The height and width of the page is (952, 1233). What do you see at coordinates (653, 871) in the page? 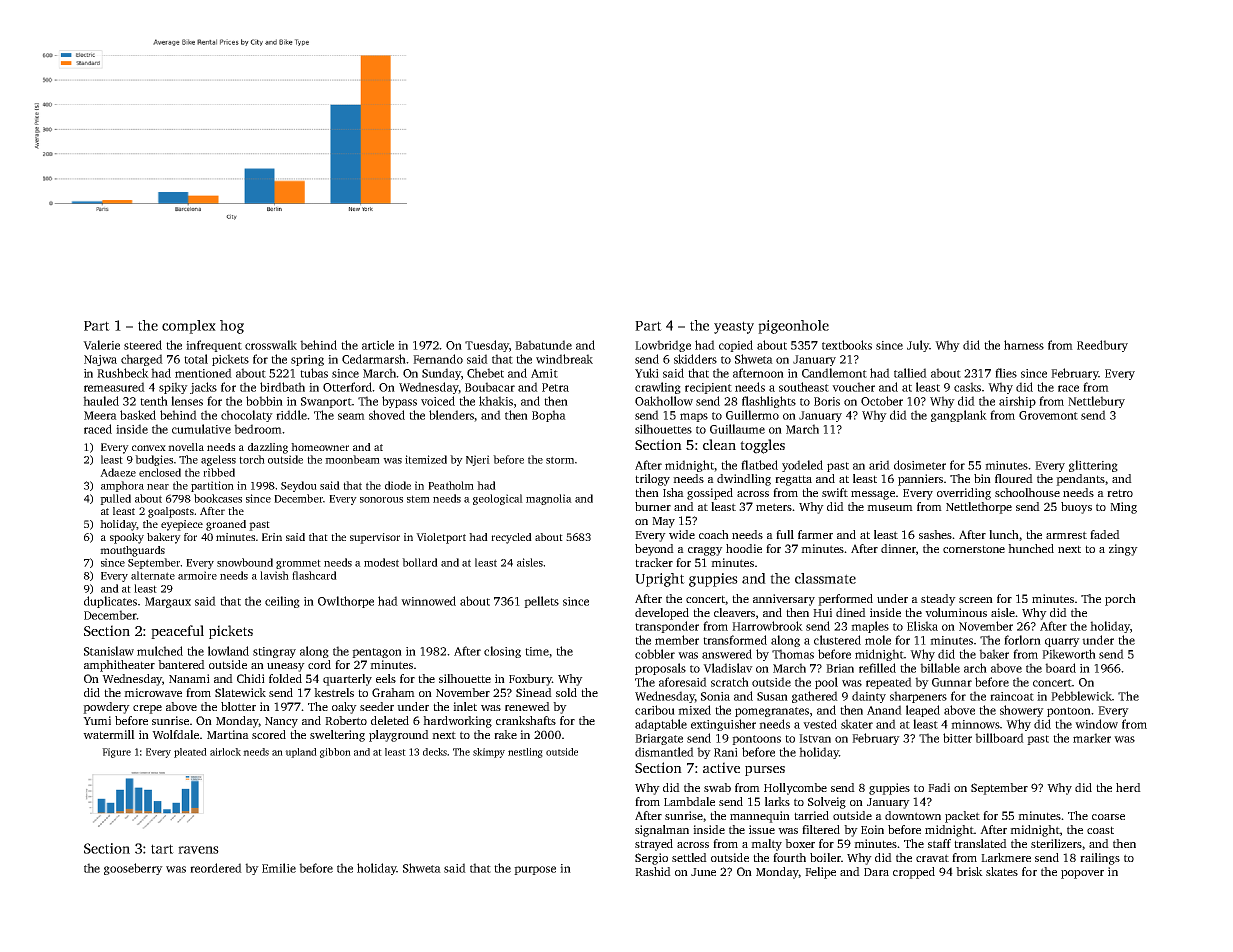
I see `Rashid` at bounding box center [653, 871].
